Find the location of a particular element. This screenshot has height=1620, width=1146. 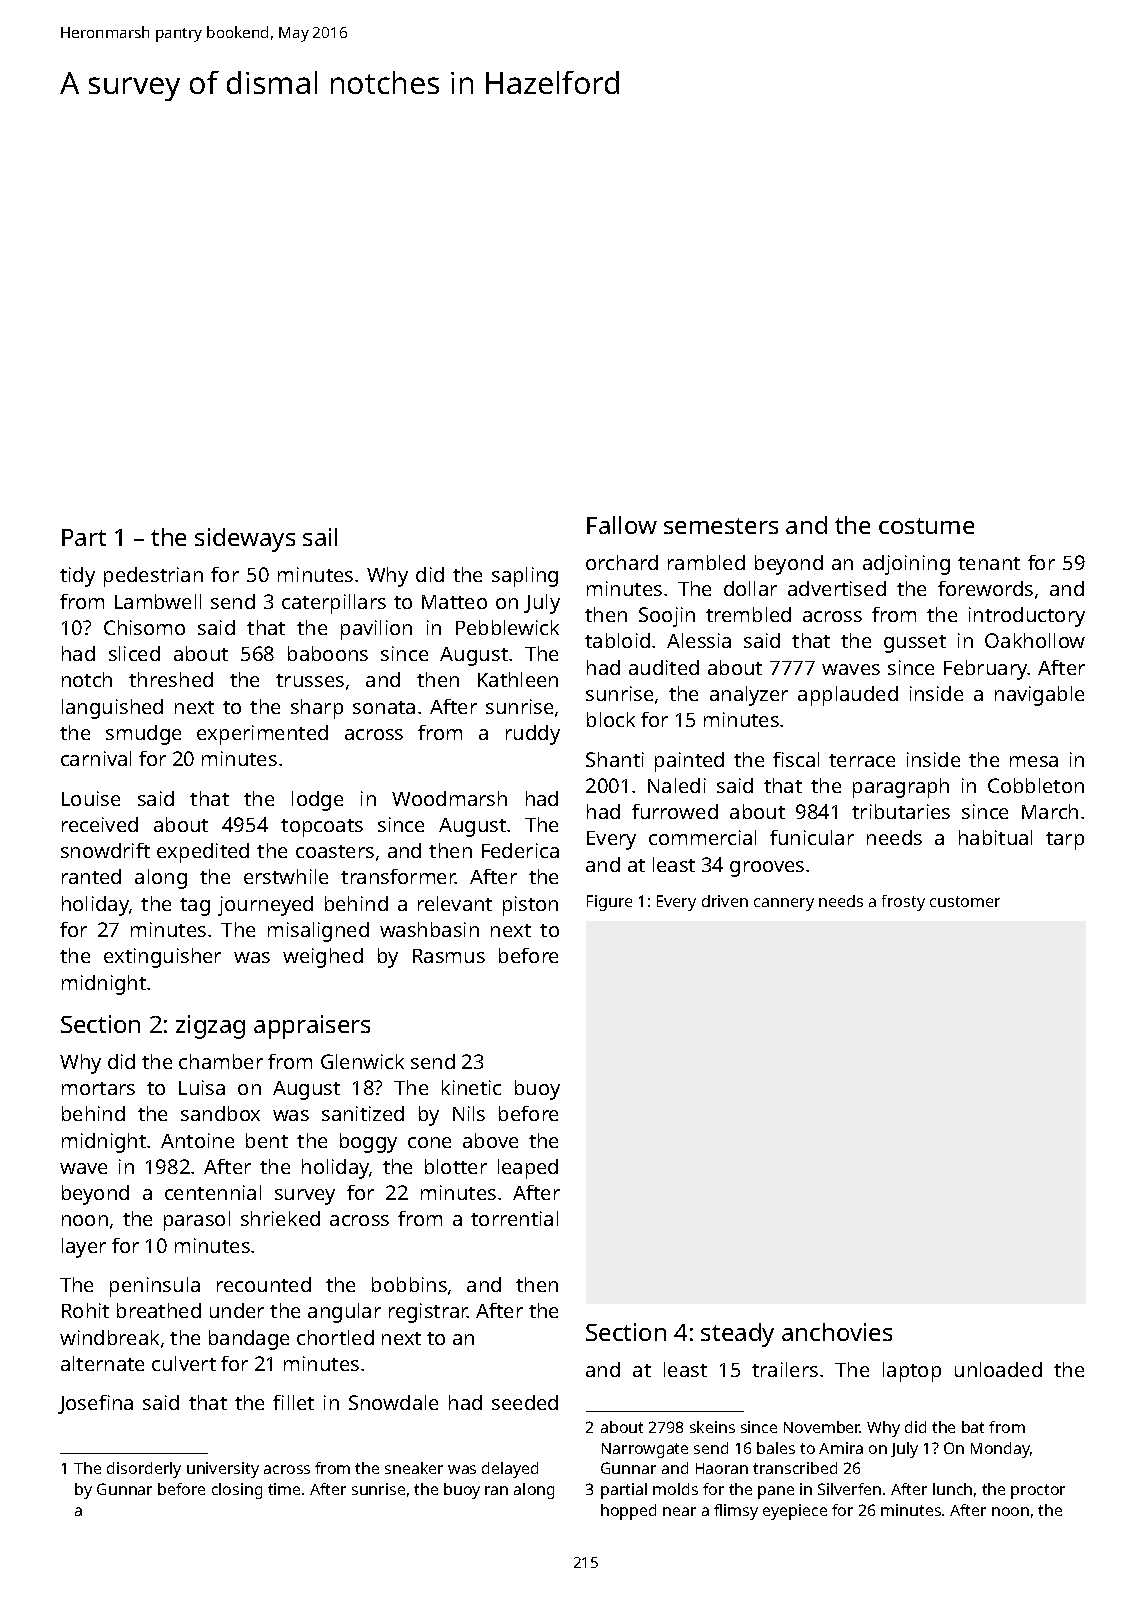

closing is located at coordinates (237, 1491).
